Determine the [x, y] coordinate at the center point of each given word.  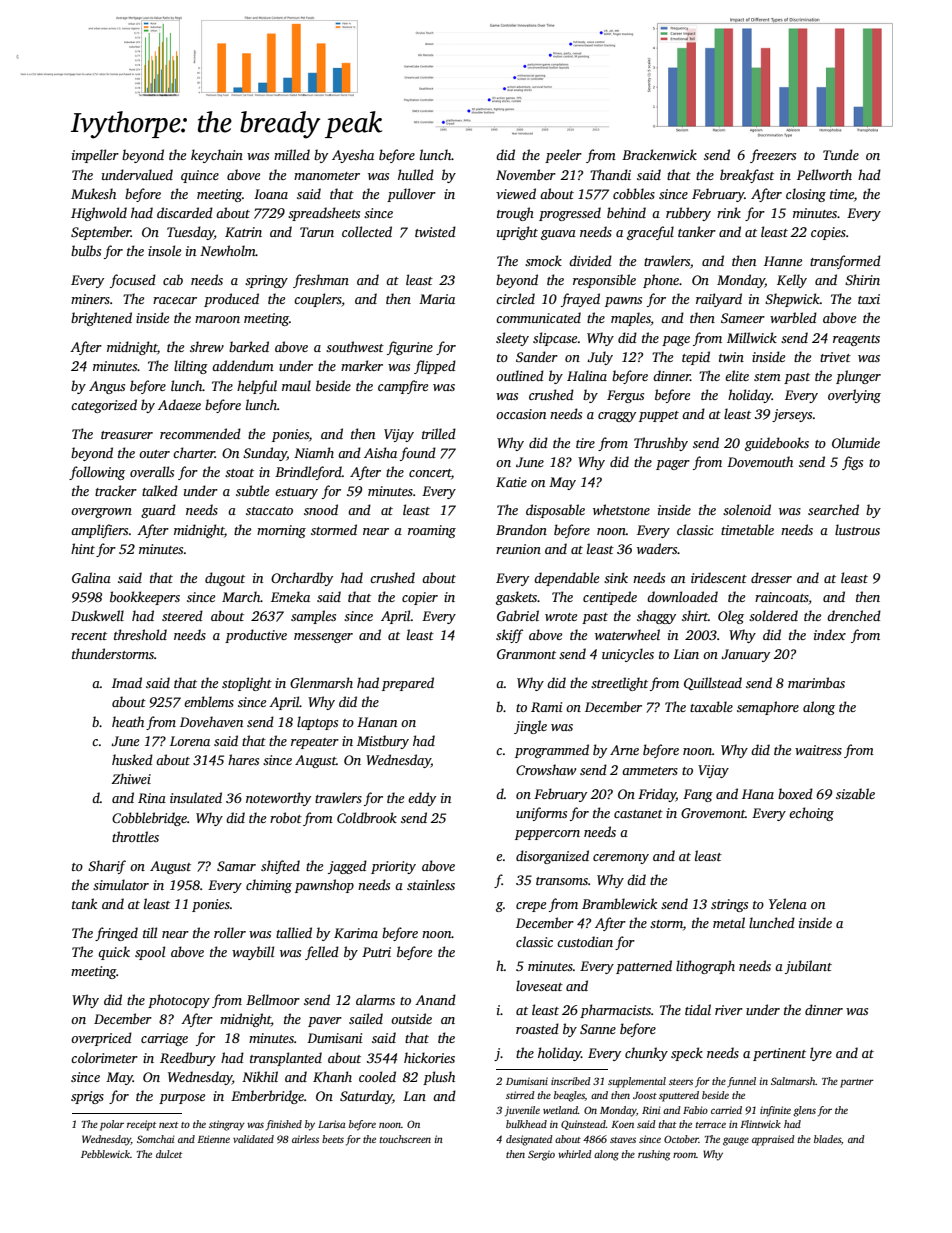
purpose [182, 1099]
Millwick [752, 337]
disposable [555, 511]
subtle [252, 490]
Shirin [862, 279]
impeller [95, 156]
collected [367, 231]
